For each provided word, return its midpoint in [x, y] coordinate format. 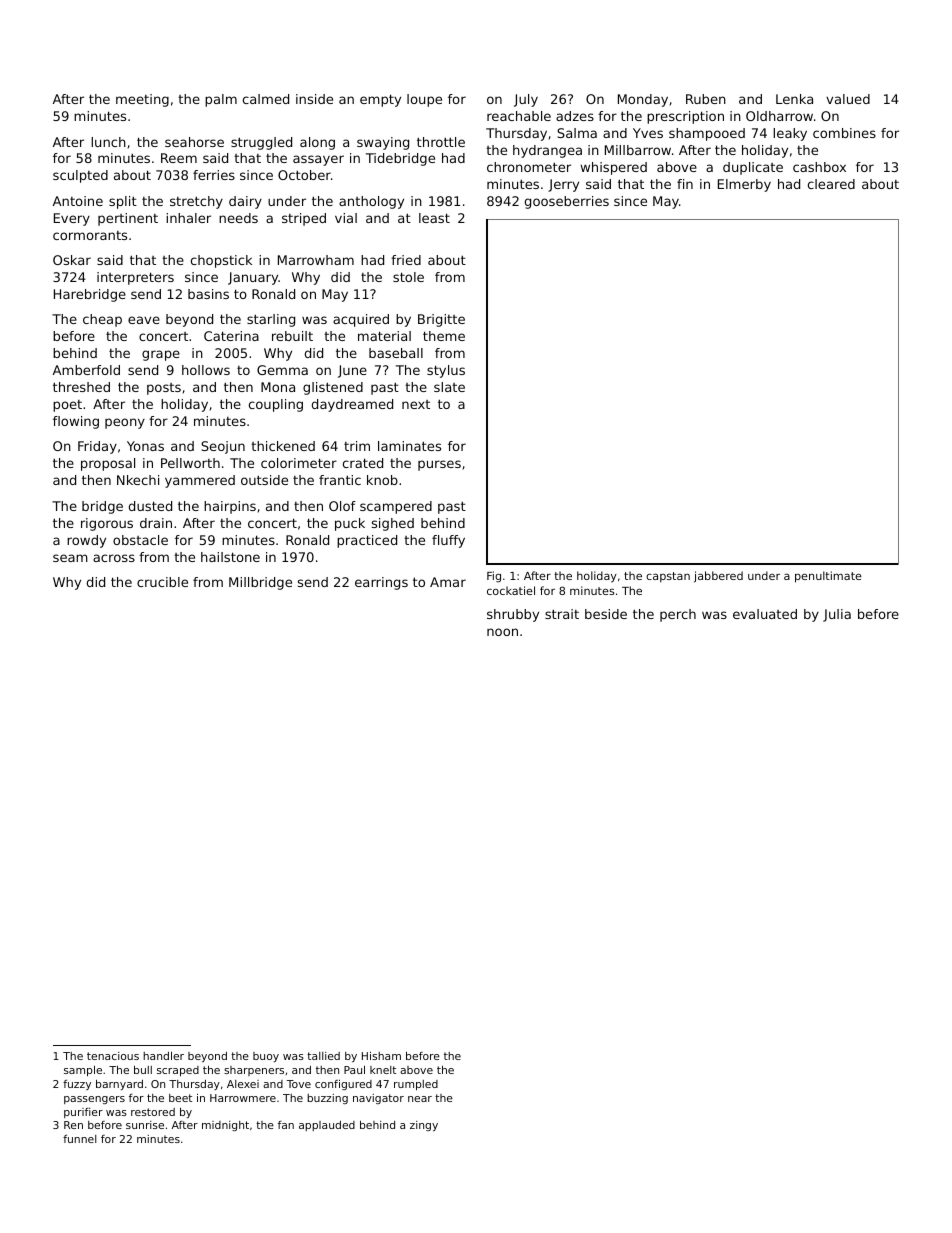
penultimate [828, 577]
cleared [831, 184]
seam [70, 558]
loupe [424, 100]
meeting [142, 100]
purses [439, 465]
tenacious [113, 1056]
